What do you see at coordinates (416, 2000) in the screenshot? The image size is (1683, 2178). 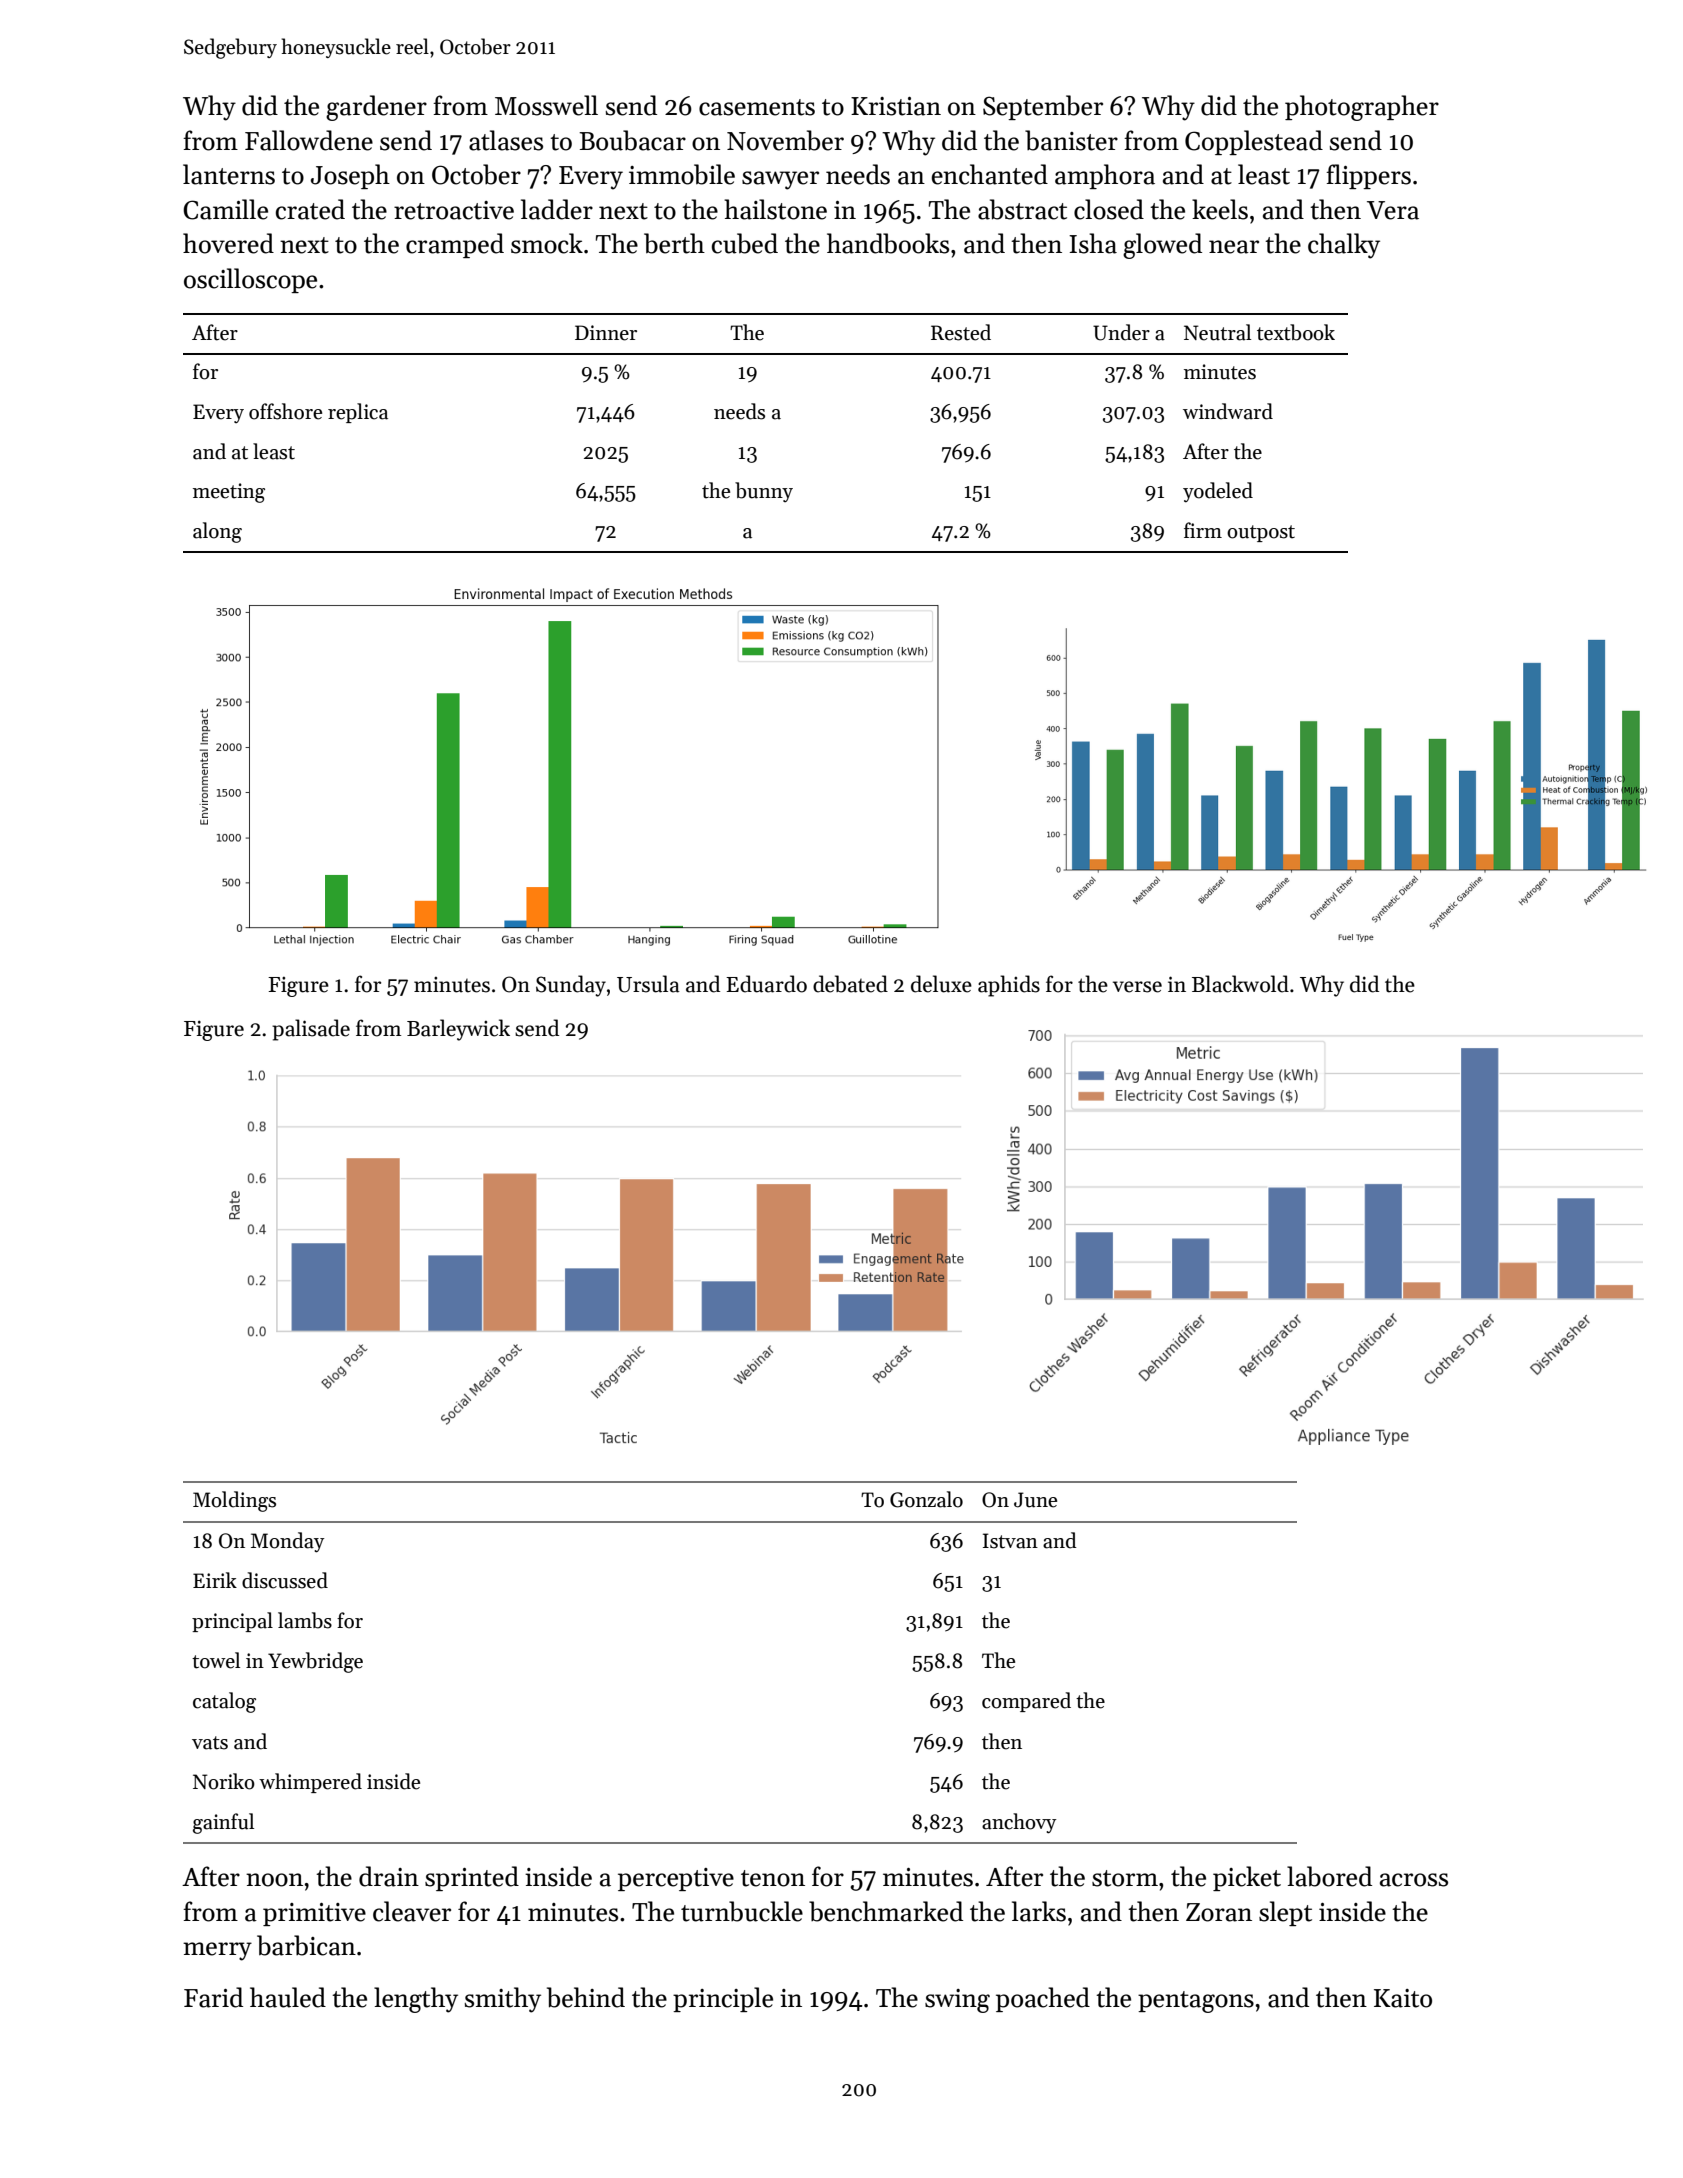 I see `lengthy` at bounding box center [416, 2000].
